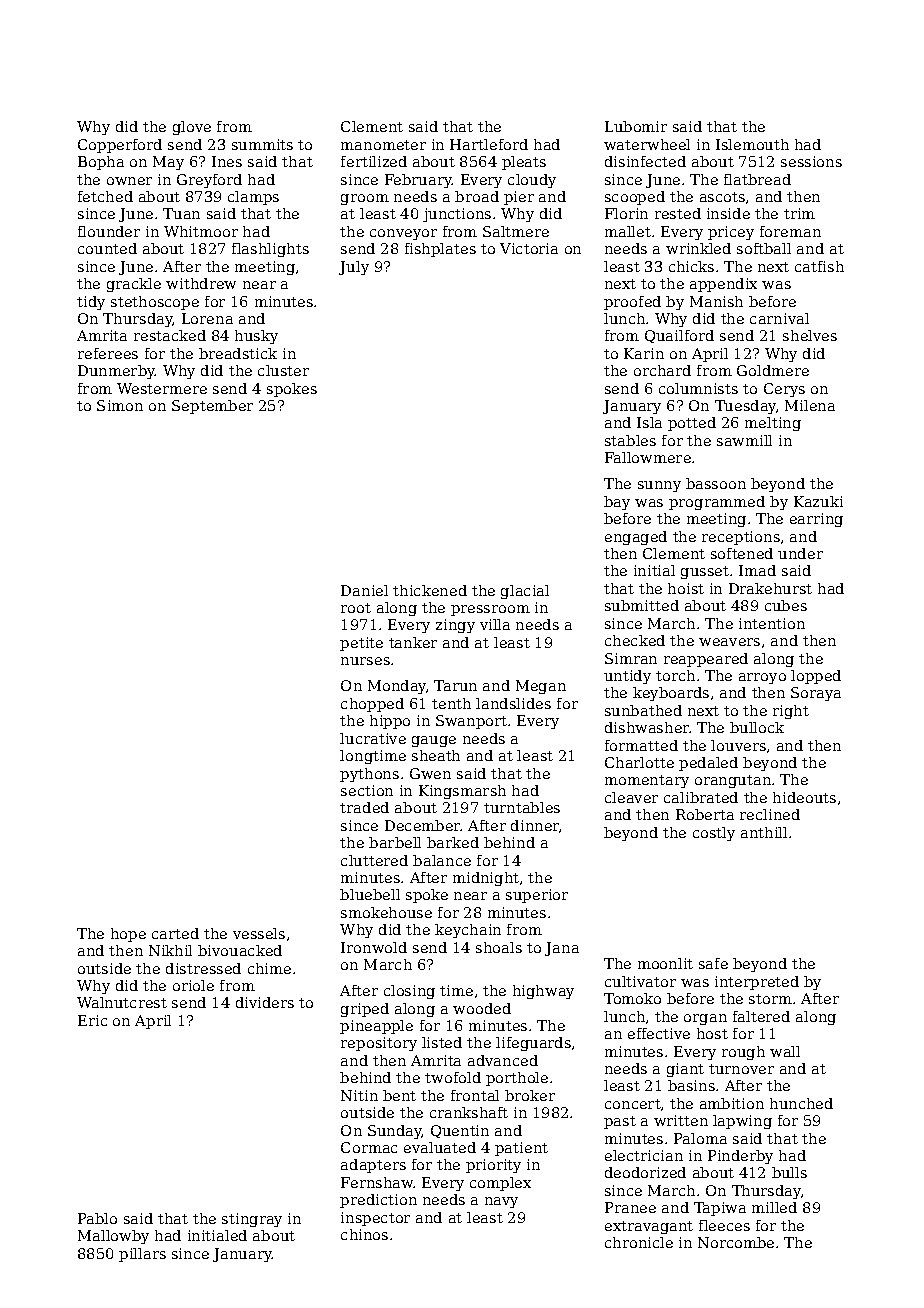 The height and width of the screenshot is (1308, 924). Describe the element at coordinates (659, 486) in the screenshot. I see `sunny` at that location.
